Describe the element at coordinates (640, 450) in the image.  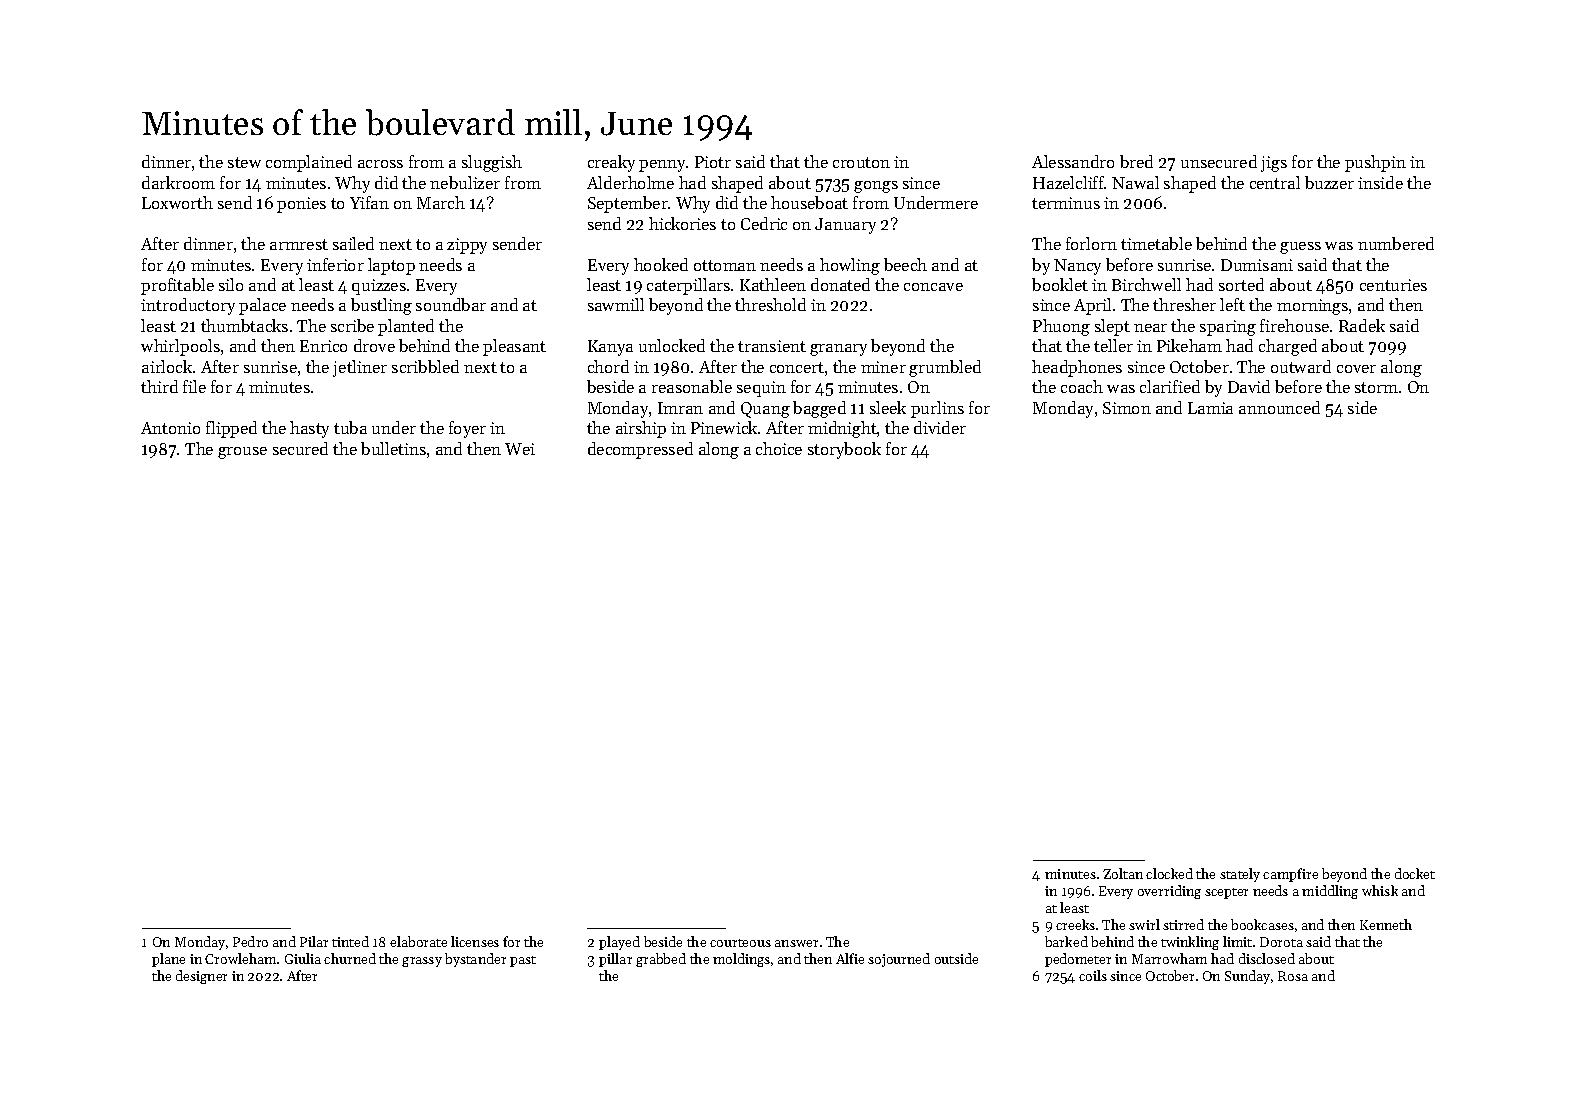
I see `decompressed` at that location.
